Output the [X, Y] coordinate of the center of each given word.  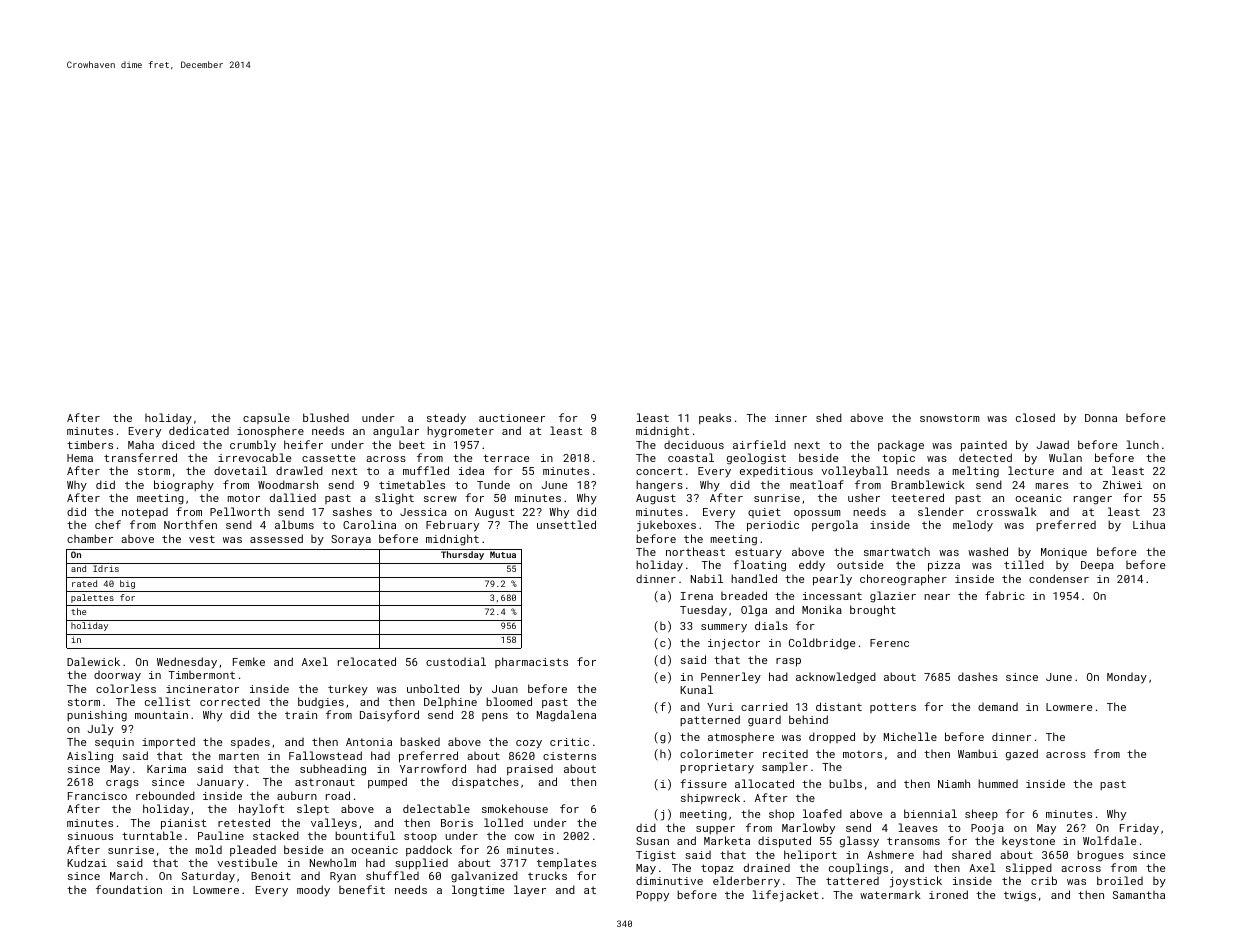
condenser [1059, 578]
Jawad [1053, 444]
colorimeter [717, 753]
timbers [90, 444]
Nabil [707, 578]
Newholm [333, 862]
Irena [697, 596]
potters [893, 708]
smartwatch [897, 551]
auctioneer [512, 418]
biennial [930, 813]
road [338, 795]
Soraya [351, 540]
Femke [249, 661]
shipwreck [710, 798]
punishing [97, 716]
